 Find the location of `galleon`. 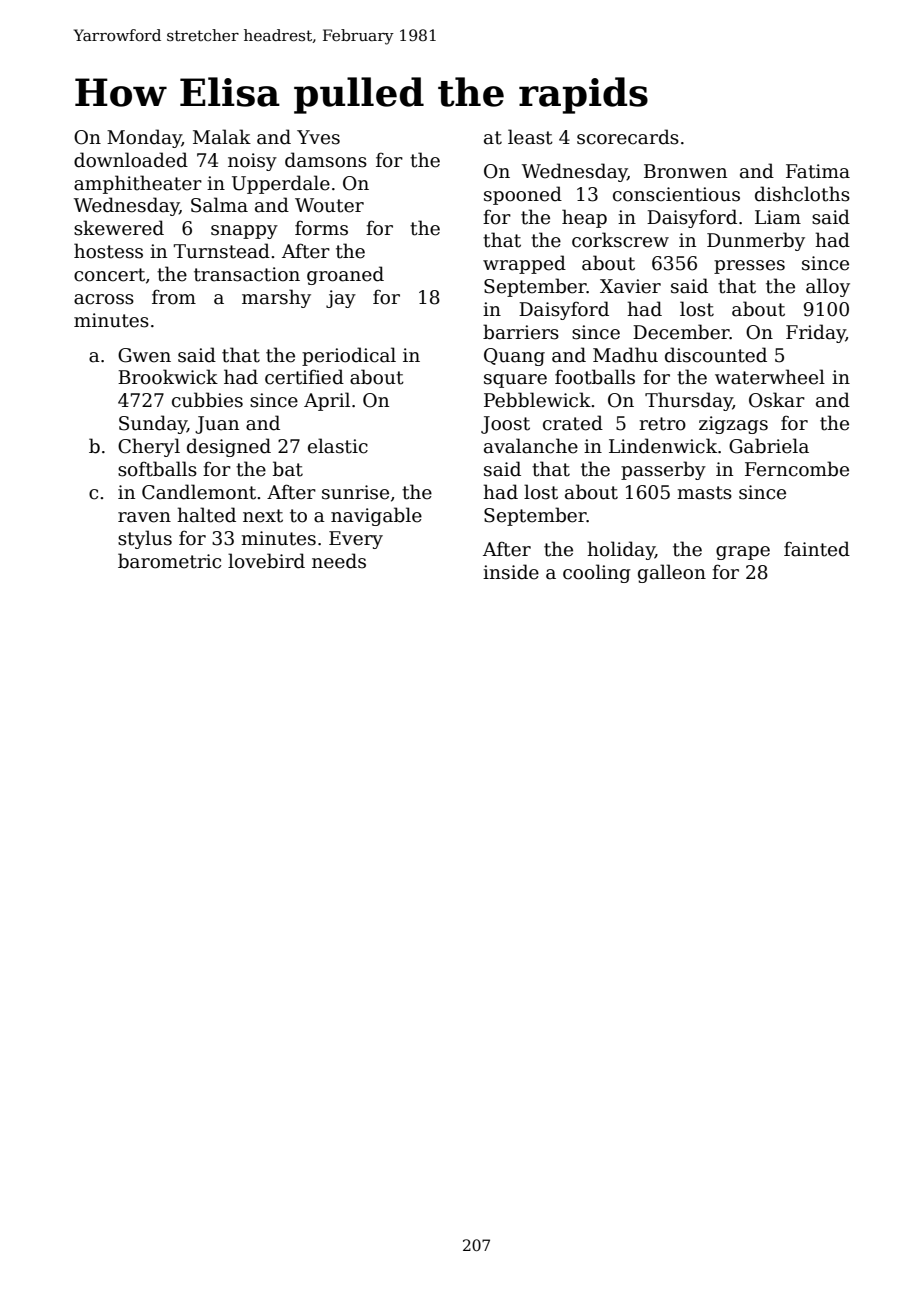

galleon is located at coordinates (672, 573).
